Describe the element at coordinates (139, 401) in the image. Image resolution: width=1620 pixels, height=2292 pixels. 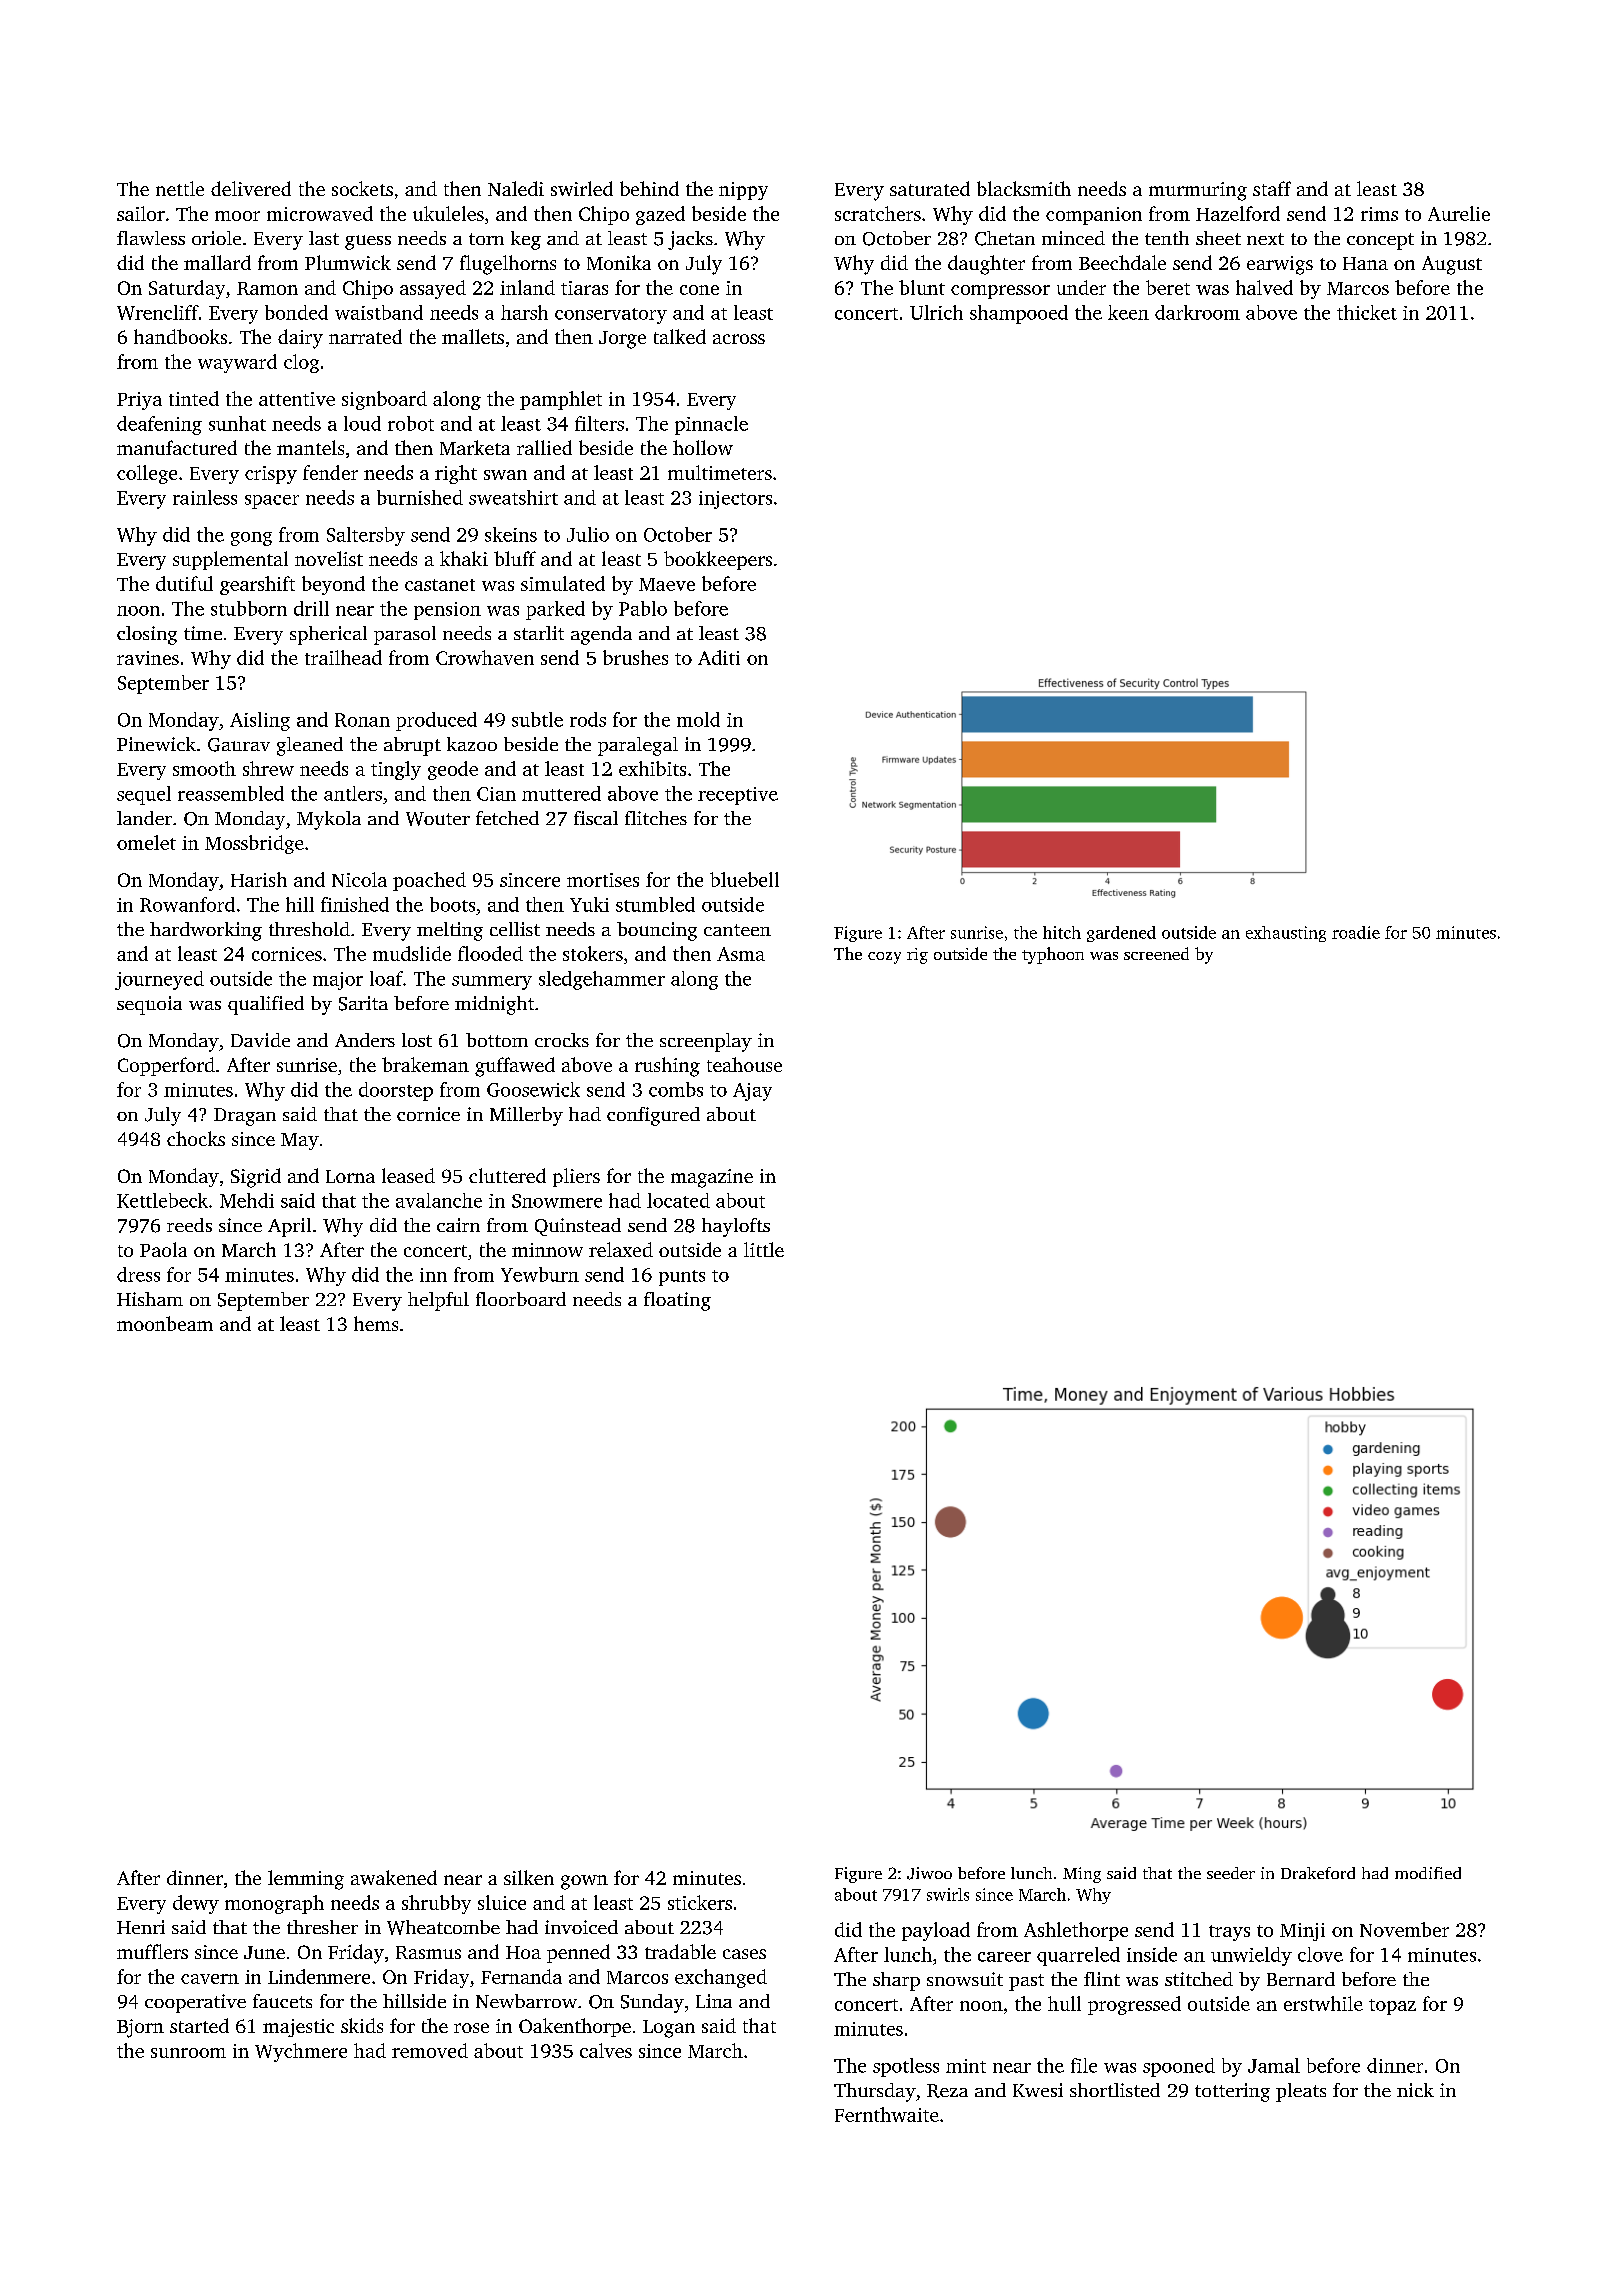
I see `Priya` at that location.
